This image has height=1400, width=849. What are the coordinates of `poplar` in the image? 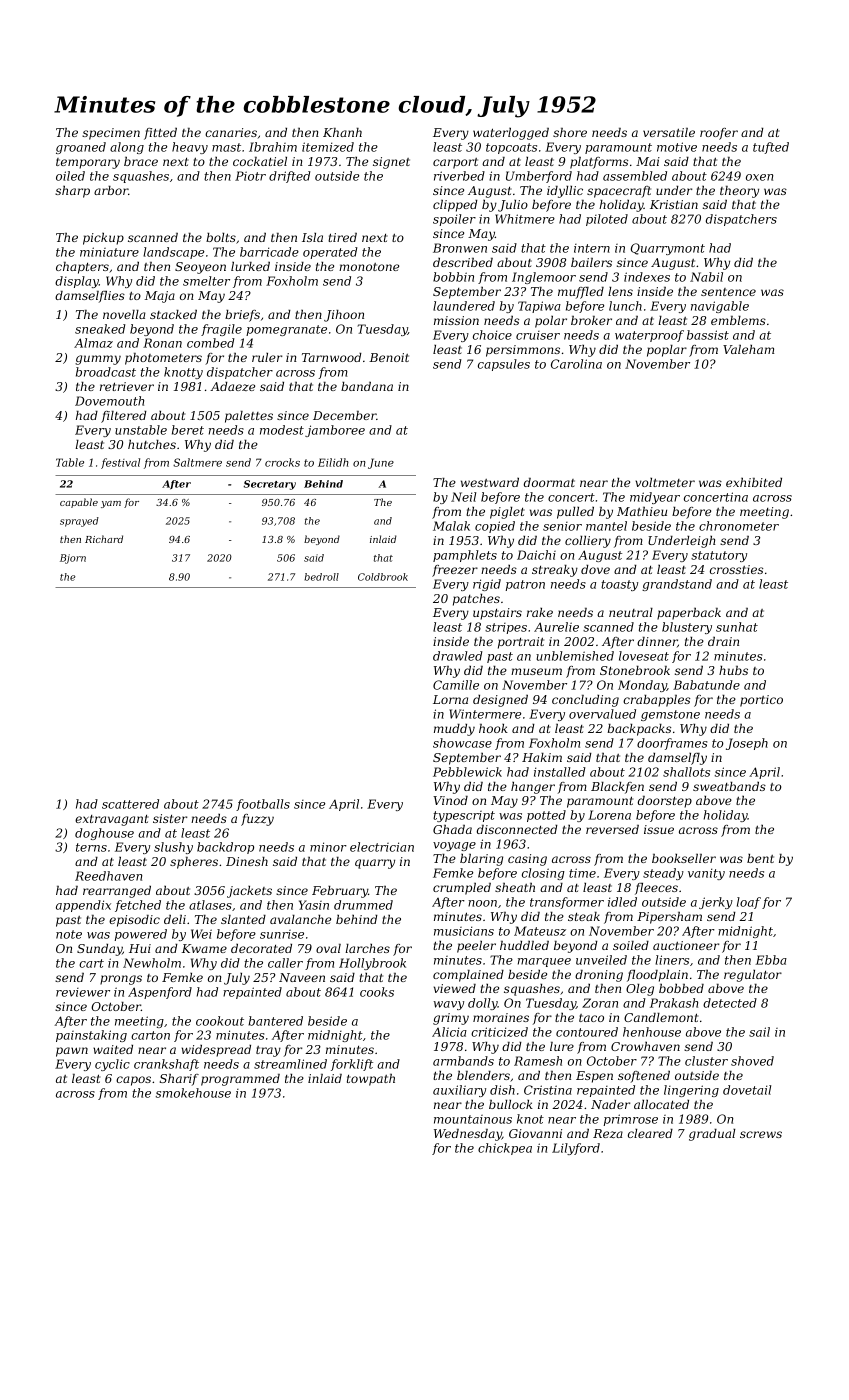 It's located at (667, 351).
